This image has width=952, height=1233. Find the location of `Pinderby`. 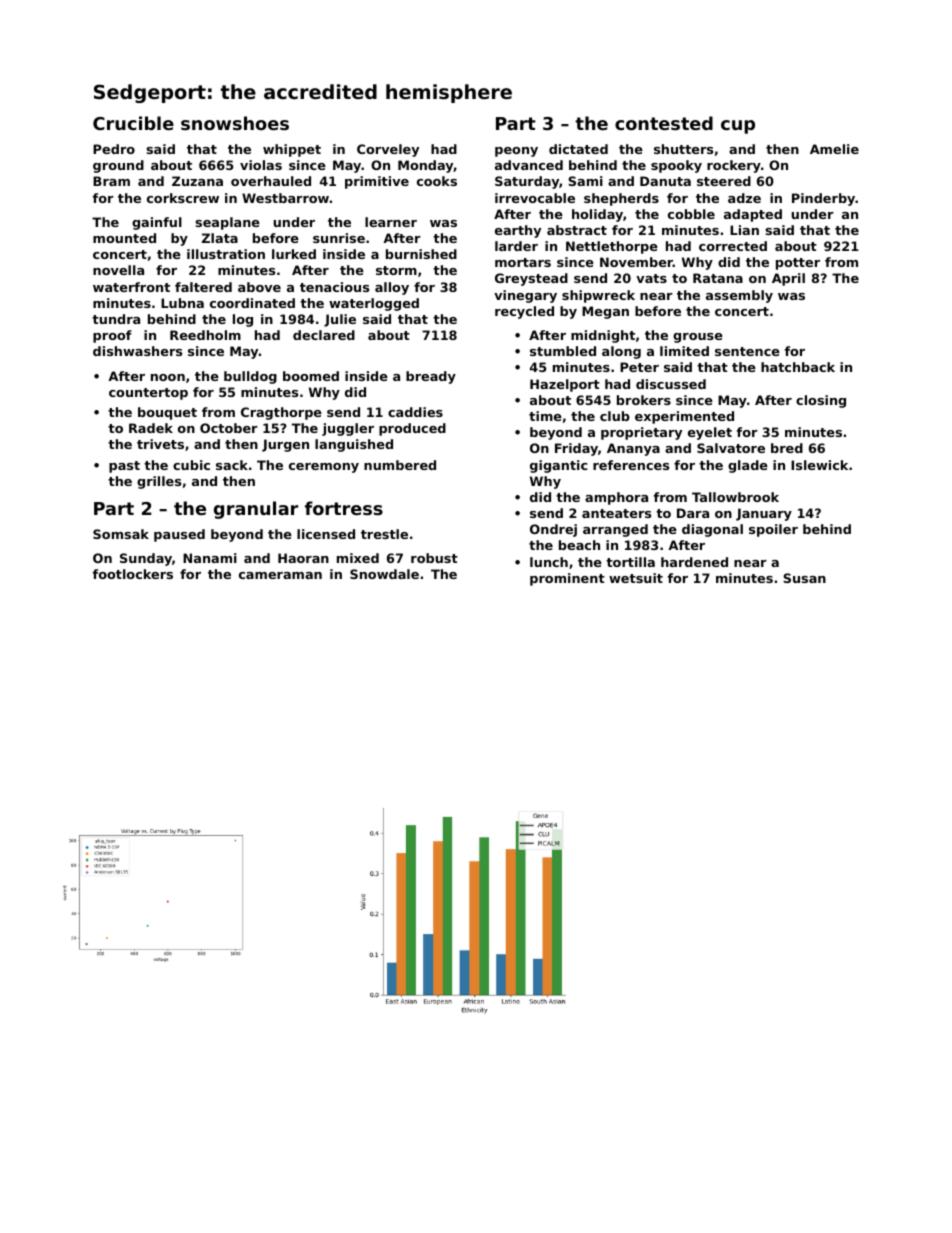

Pinderby is located at coordinates (824, 199).
